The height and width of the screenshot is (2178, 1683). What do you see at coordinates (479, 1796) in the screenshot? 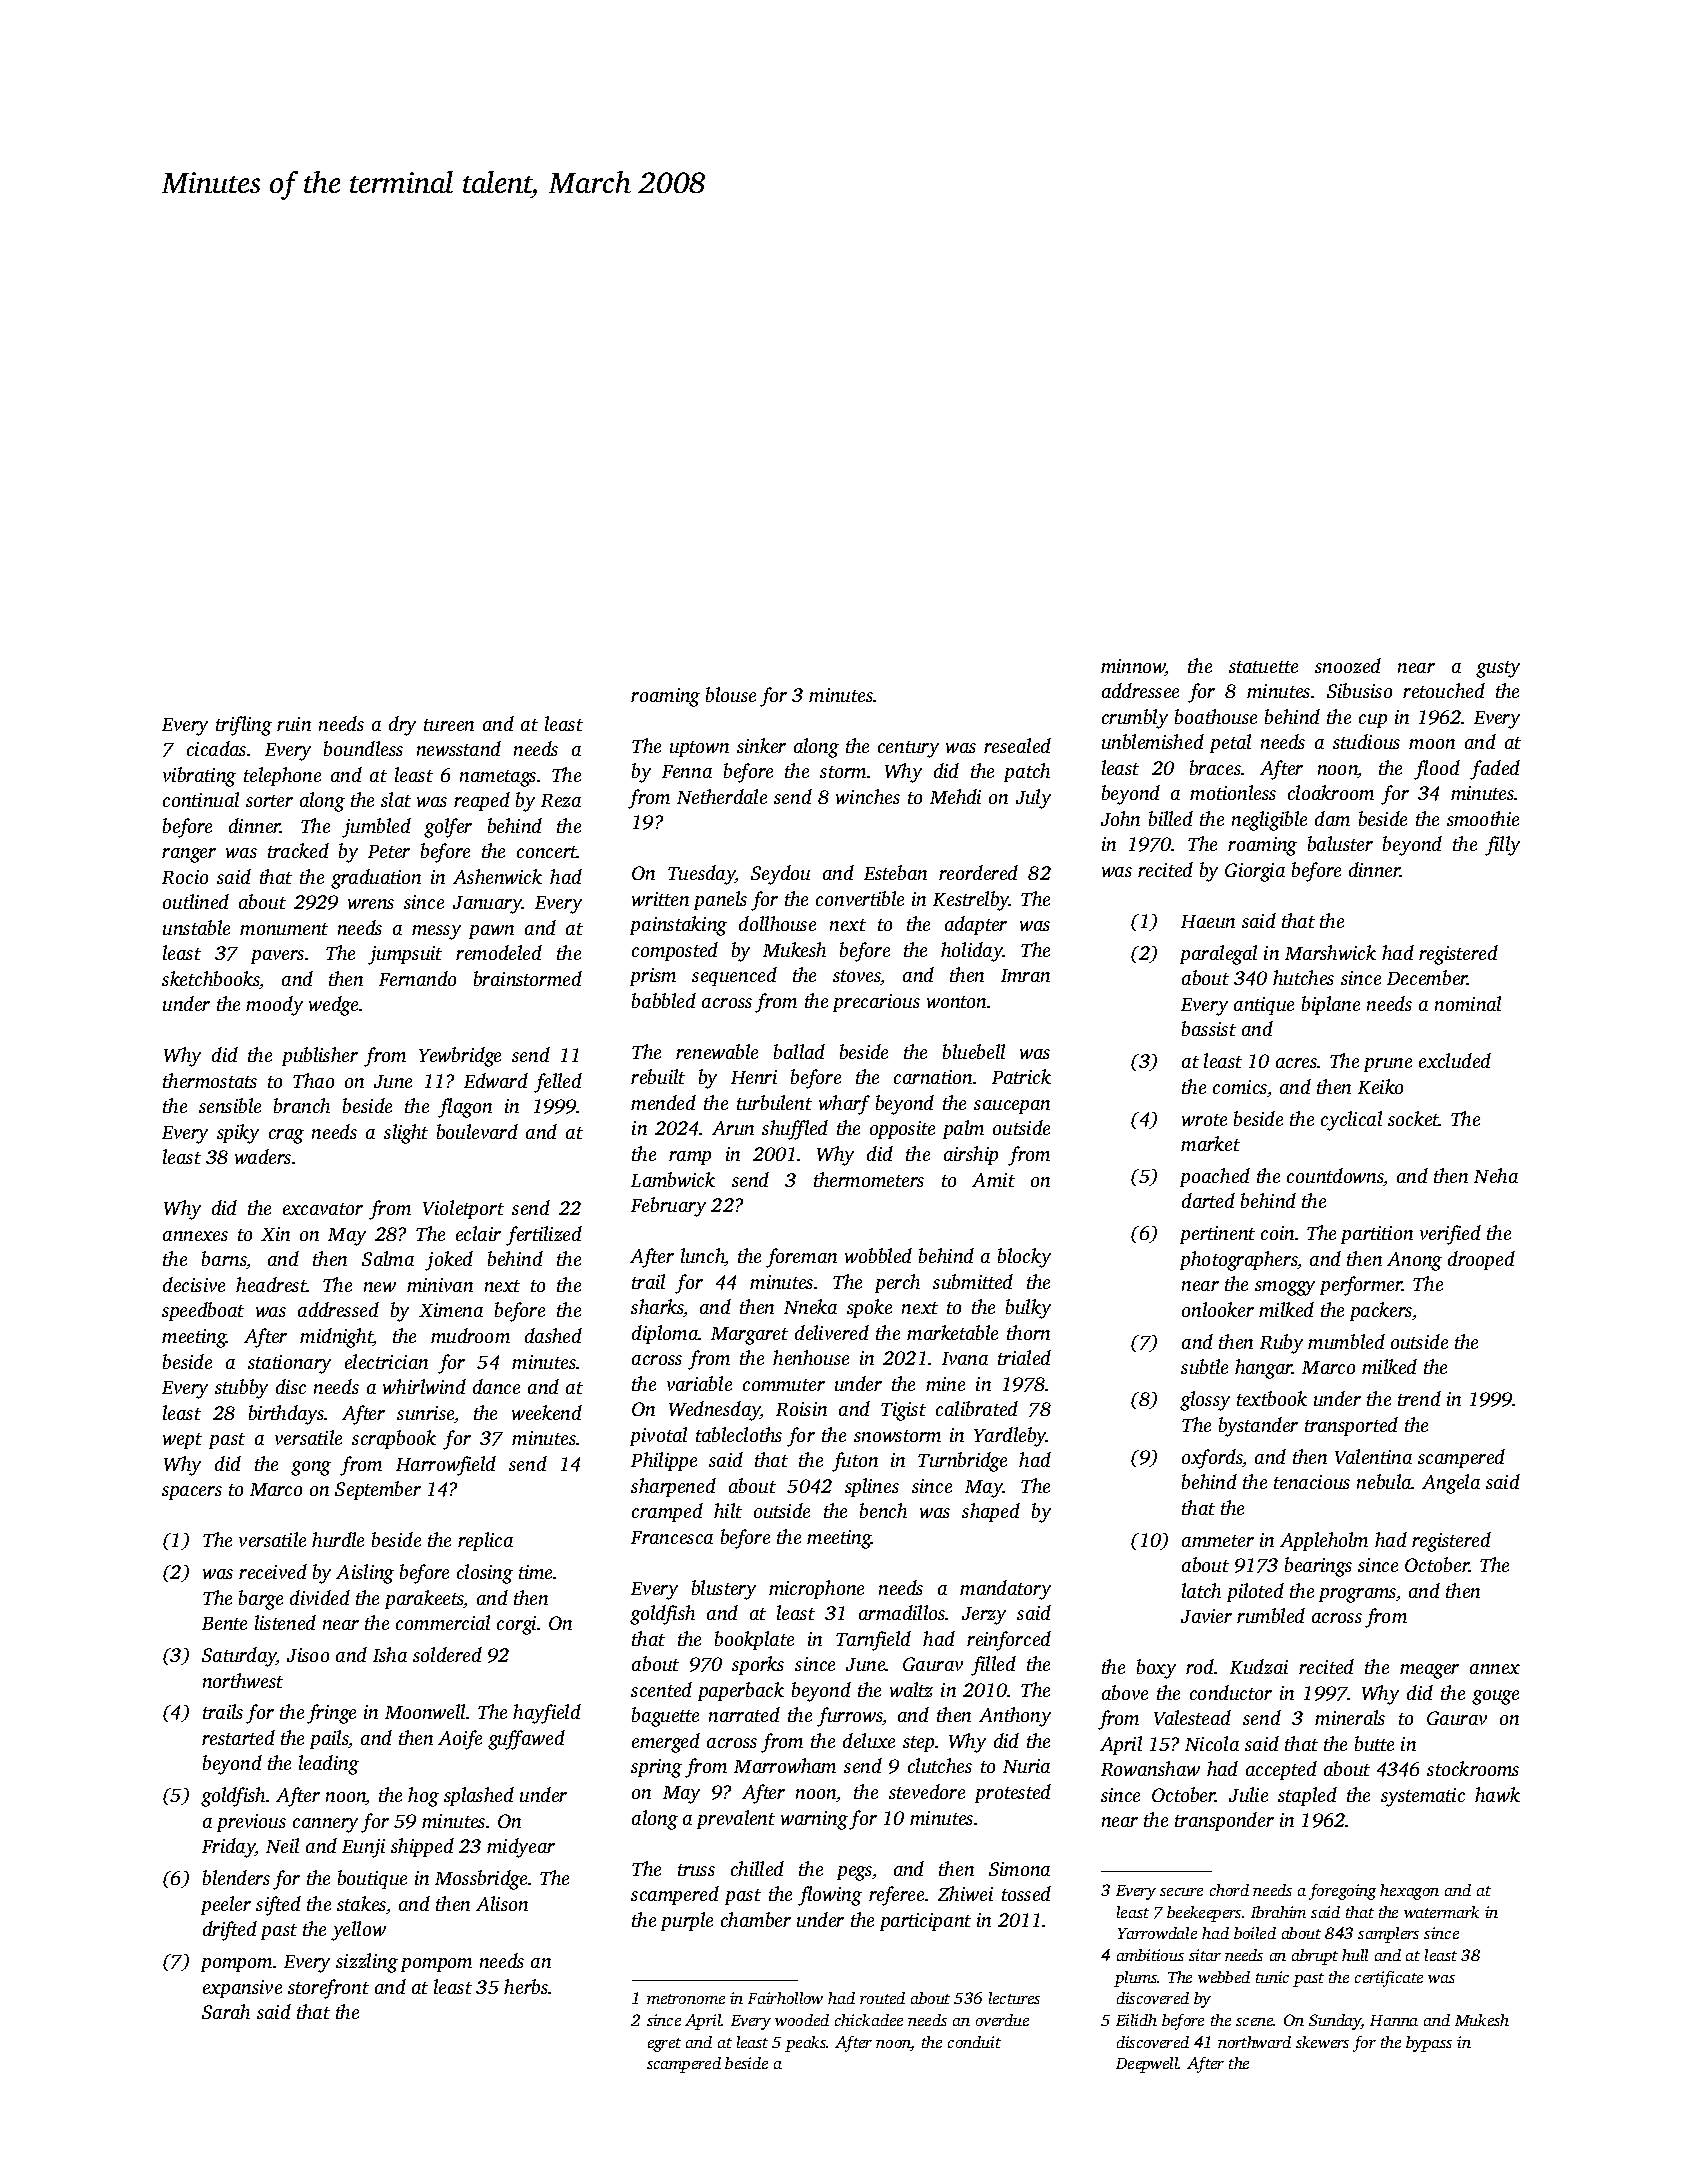
I see `splashed` at bounding box center [479, 1796].
